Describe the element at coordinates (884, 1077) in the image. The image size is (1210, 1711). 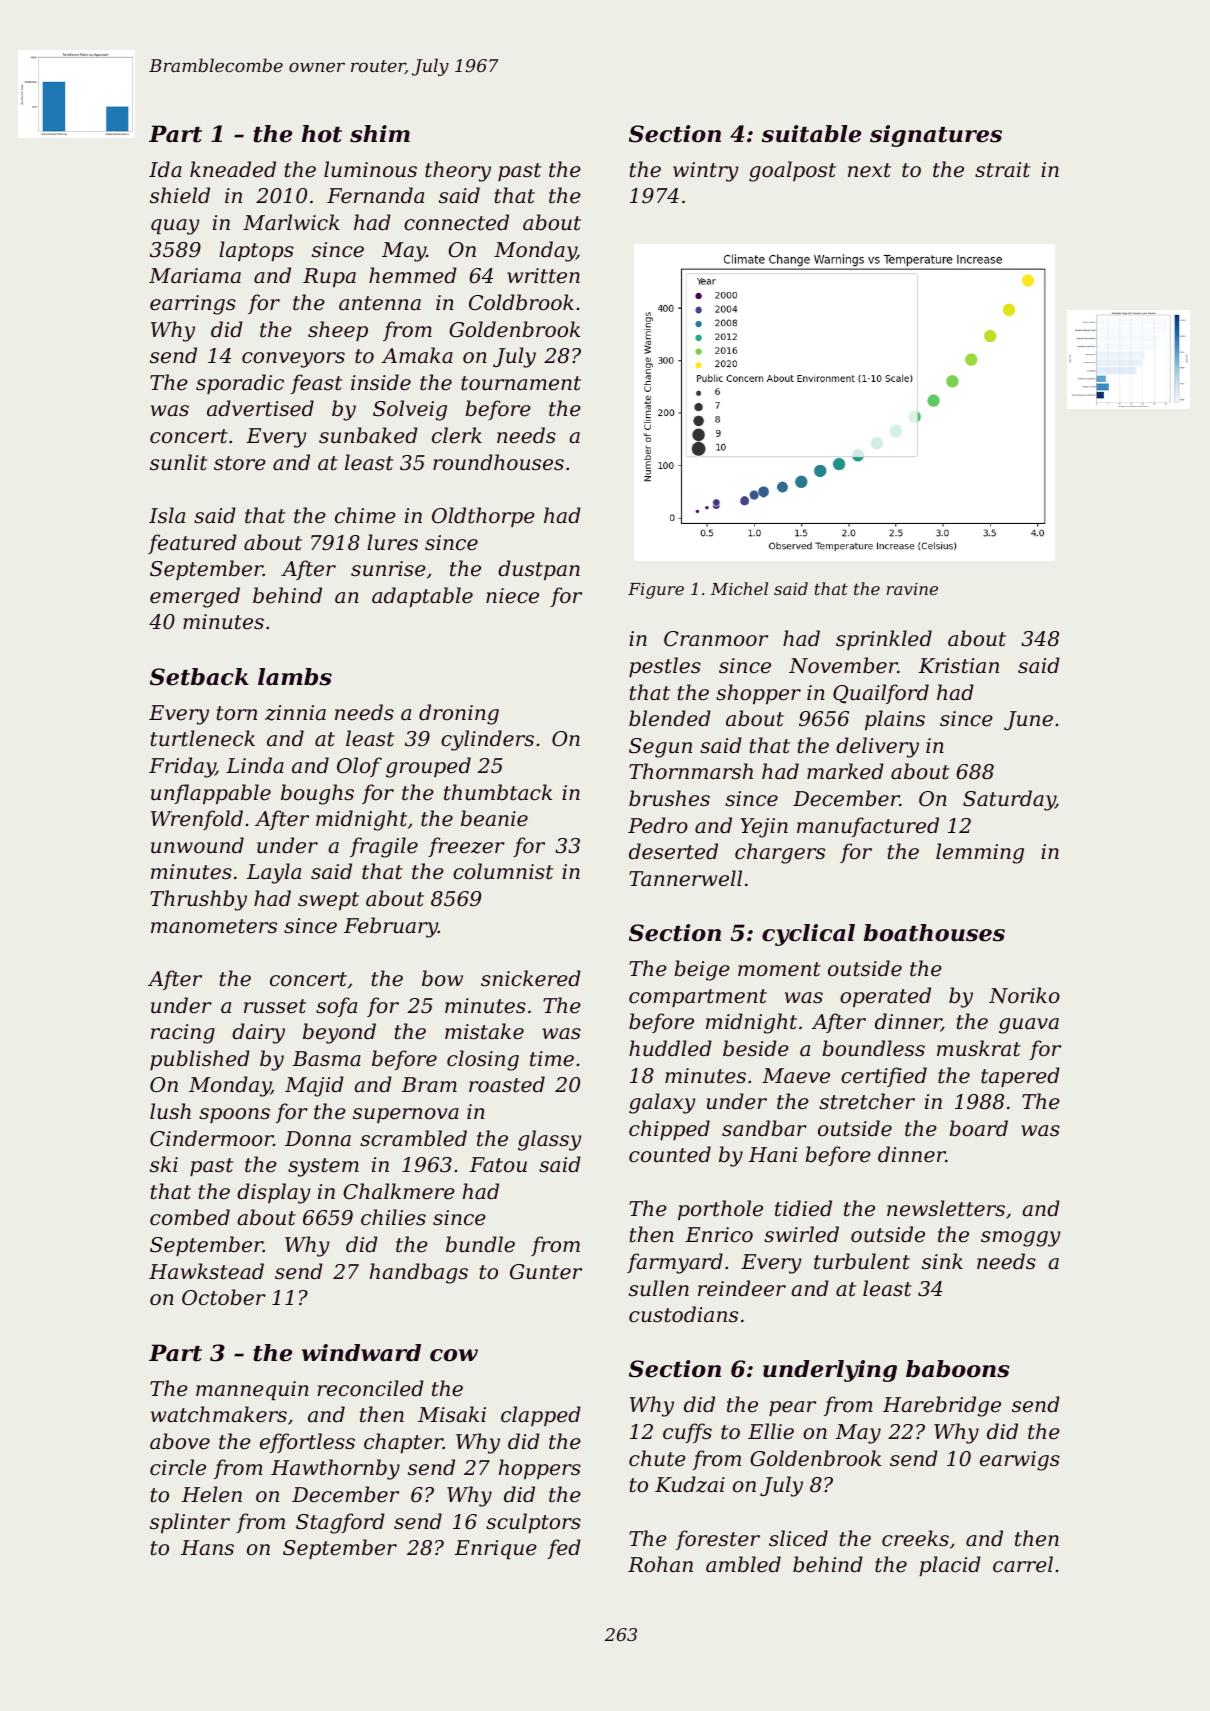
I see `certified` at that location.
